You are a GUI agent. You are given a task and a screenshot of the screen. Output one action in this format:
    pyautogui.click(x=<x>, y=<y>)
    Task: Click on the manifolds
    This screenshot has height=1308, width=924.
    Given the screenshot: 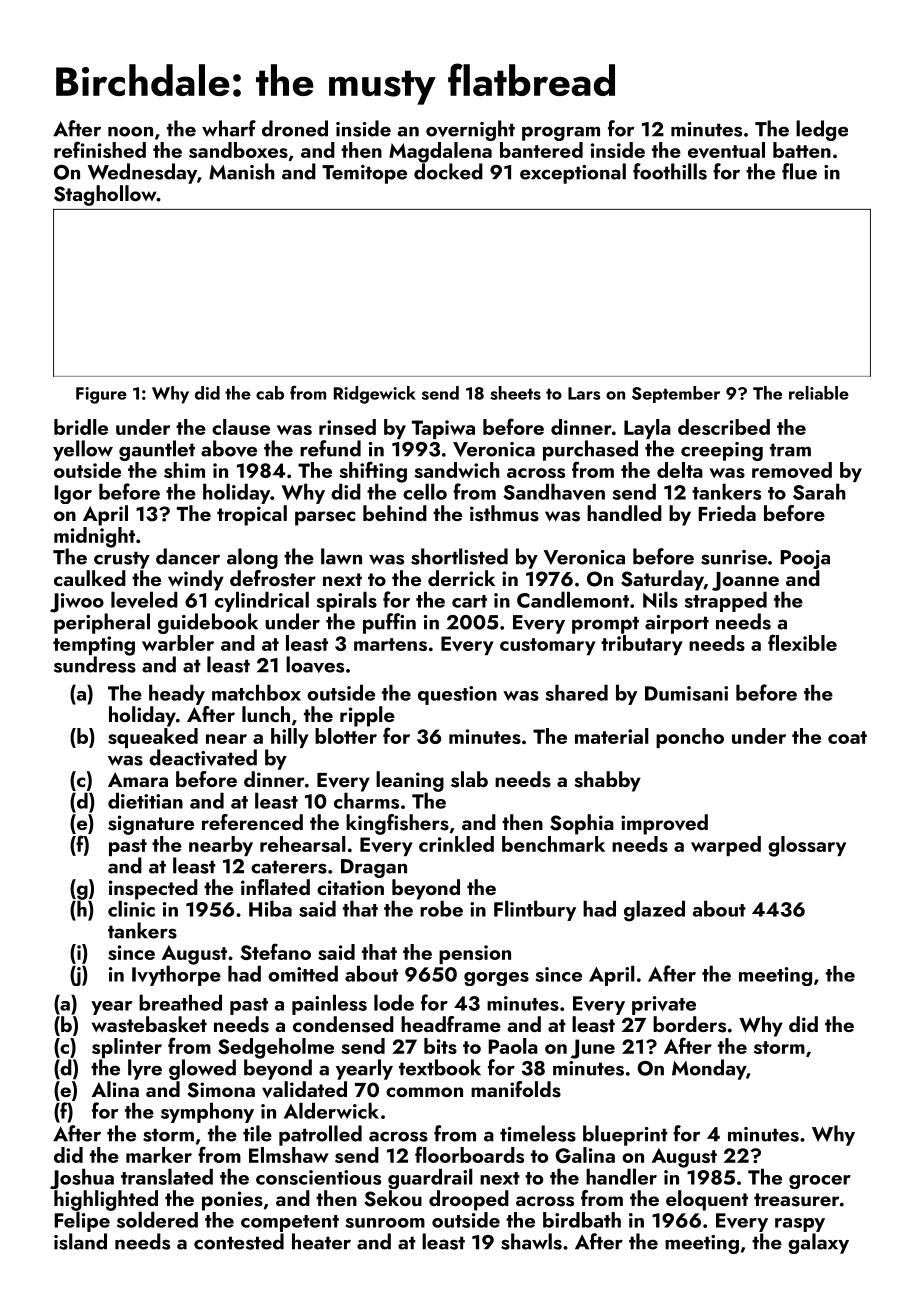 What is the action you would take?
    pyautogui.click(x=516, y=1089)
